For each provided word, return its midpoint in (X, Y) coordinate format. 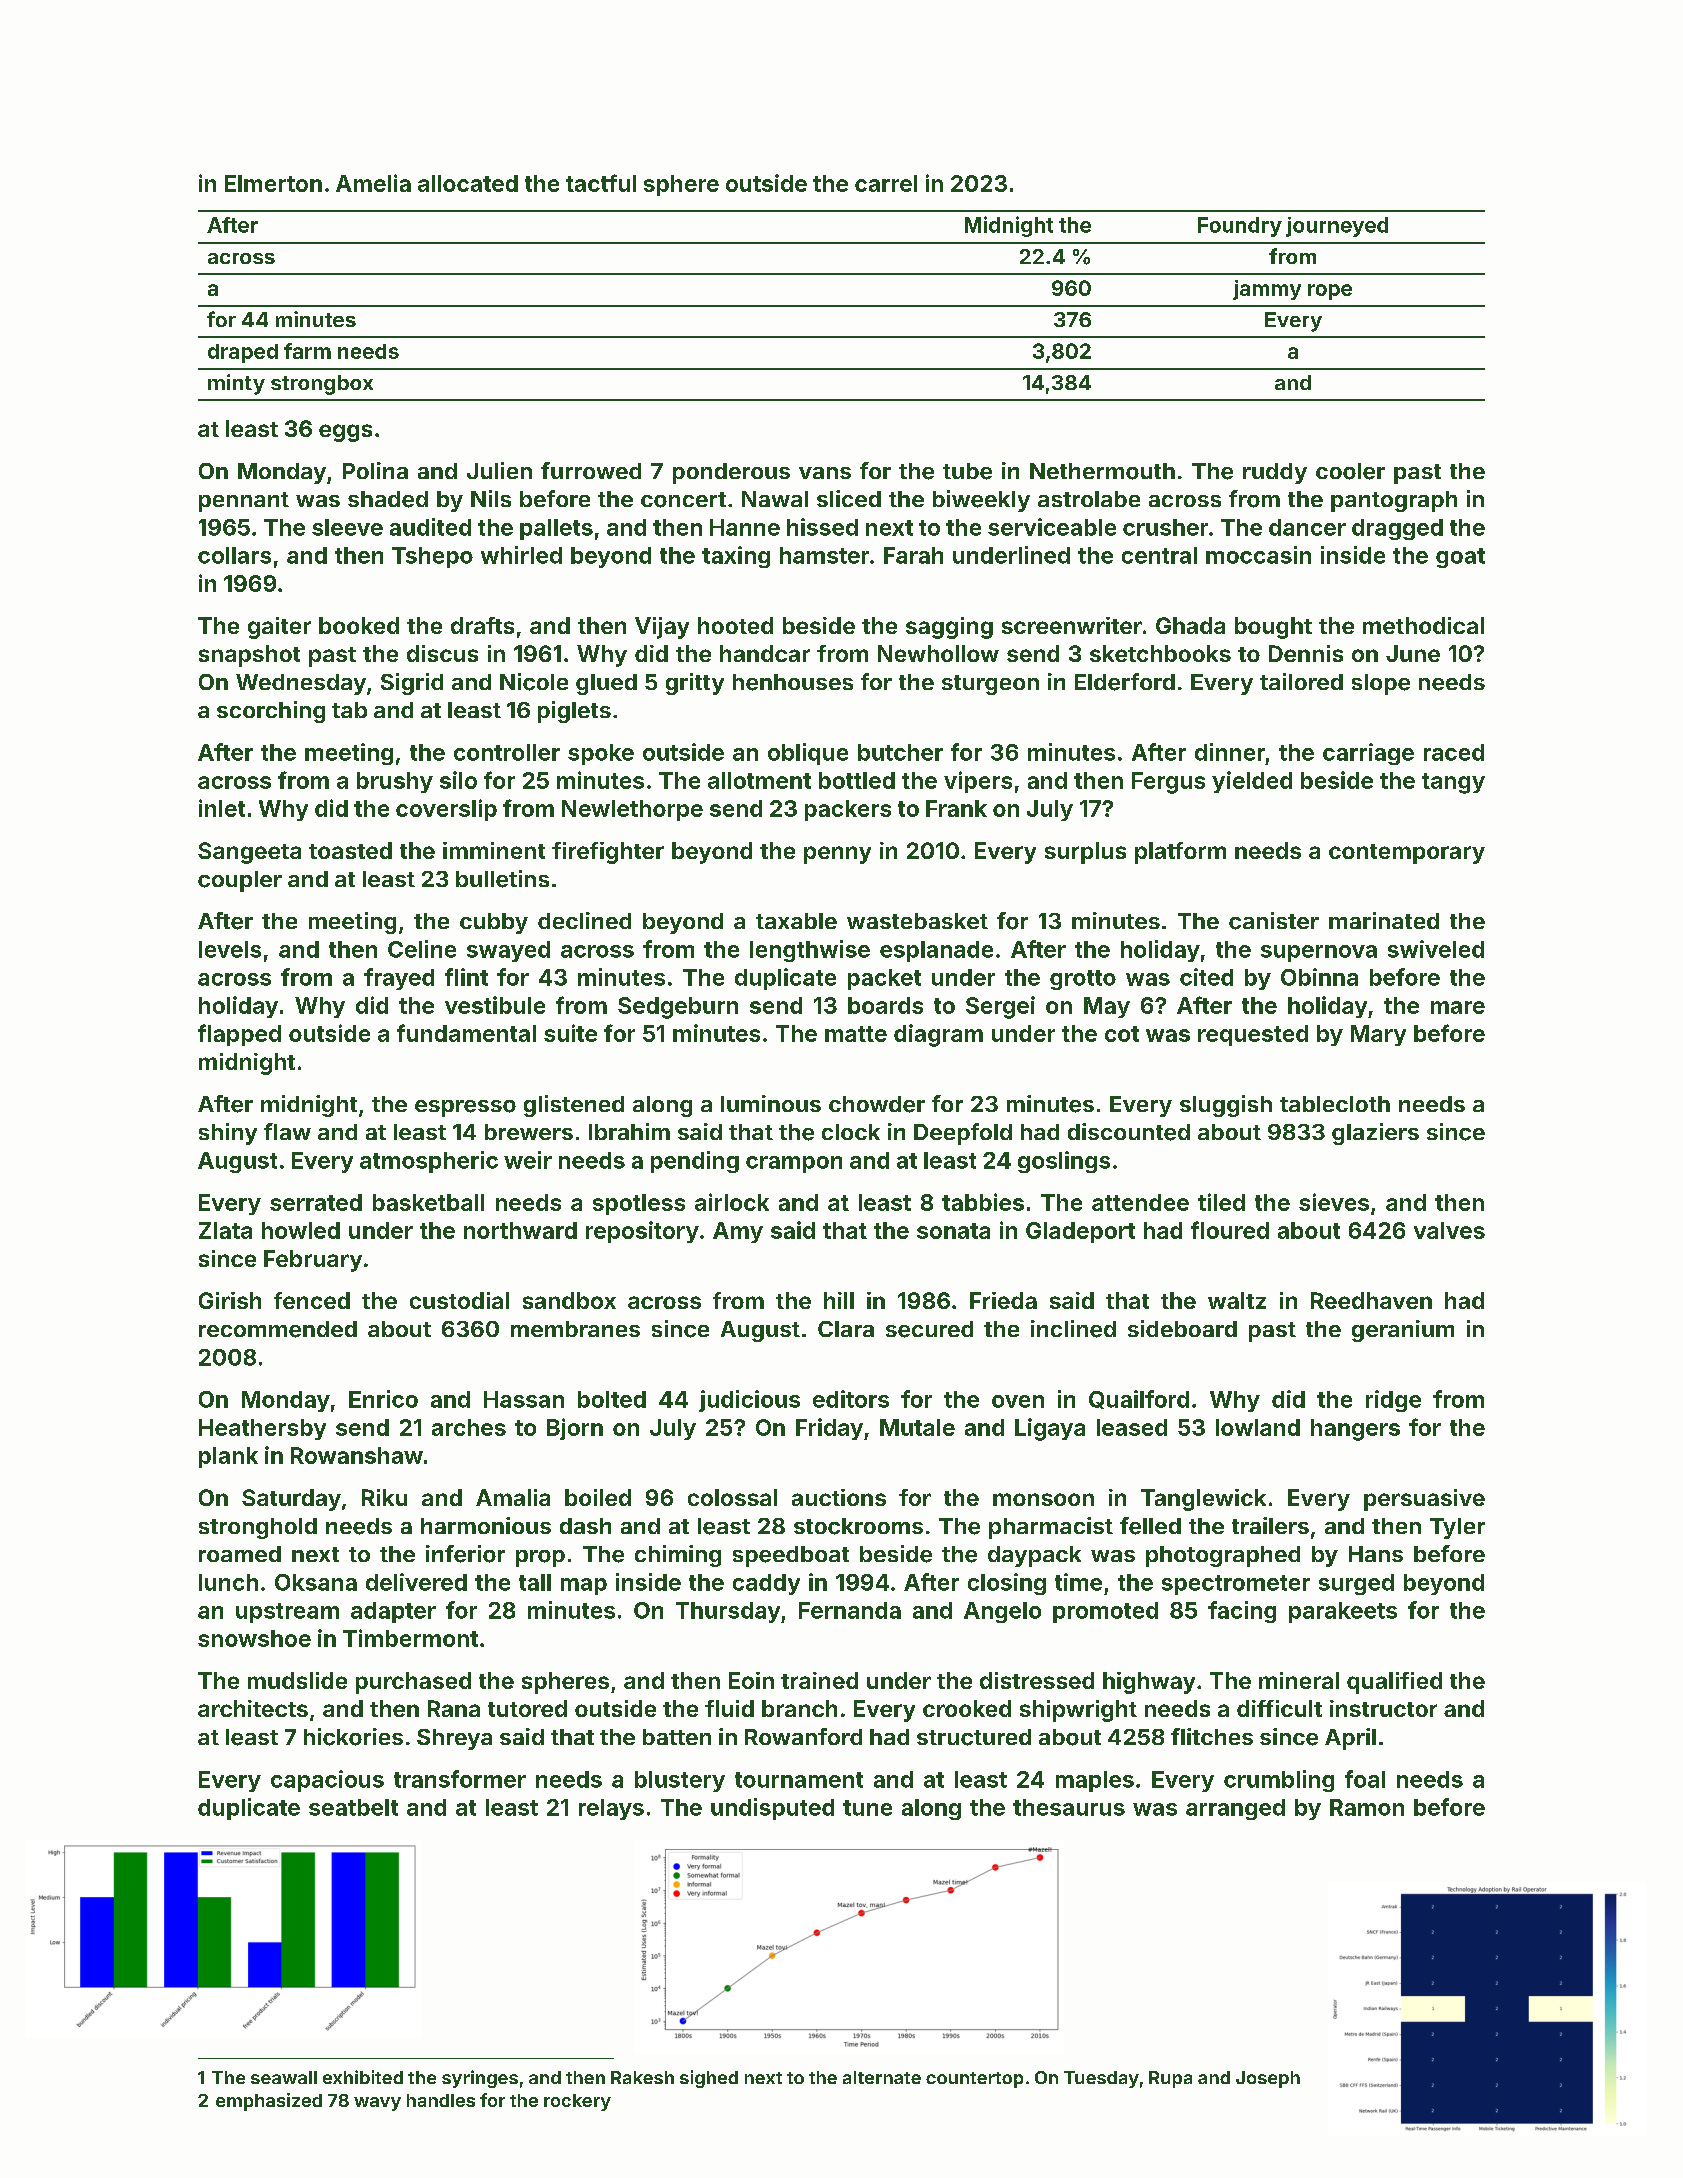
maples (1095, 1781)
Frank (956, 808)
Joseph (1268, 2079)
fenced (312, 1300)
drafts (482, 625)
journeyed (1337, 227)
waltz (1237, 1300)
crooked (967, 1708)
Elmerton (273, 183)
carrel (886, 183)
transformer (460, 1779)
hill (839, 1300)
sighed (709, 2079)
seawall (284, 2077)
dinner (1230, 752)
